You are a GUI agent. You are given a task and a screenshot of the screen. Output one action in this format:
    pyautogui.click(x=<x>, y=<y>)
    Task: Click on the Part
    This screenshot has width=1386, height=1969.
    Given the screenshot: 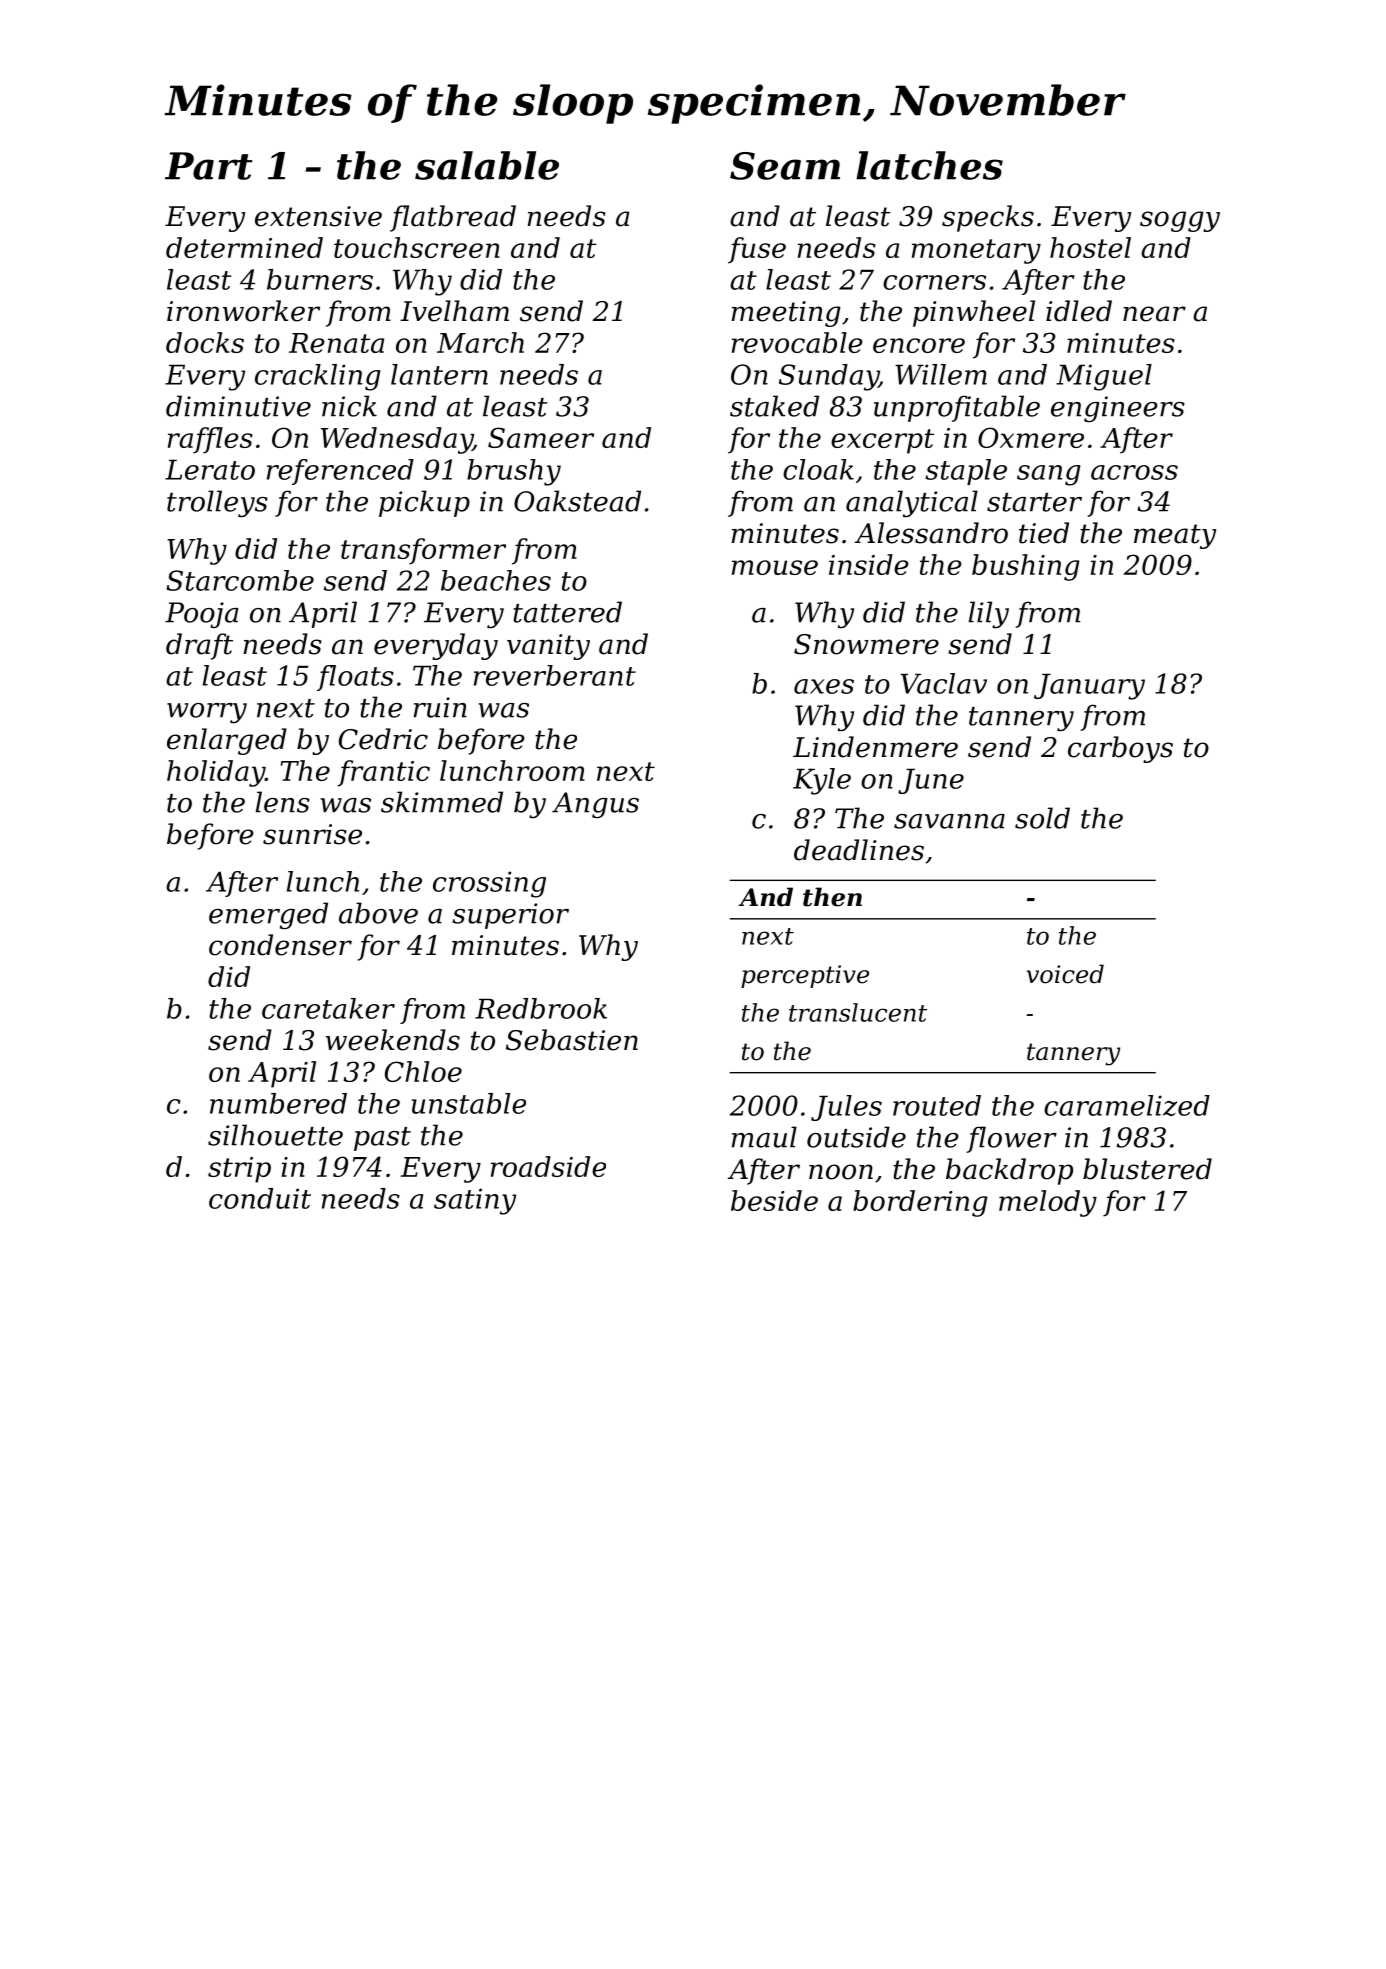 What is the action you would take?
    pyautogui.click(x=209, y=166)
